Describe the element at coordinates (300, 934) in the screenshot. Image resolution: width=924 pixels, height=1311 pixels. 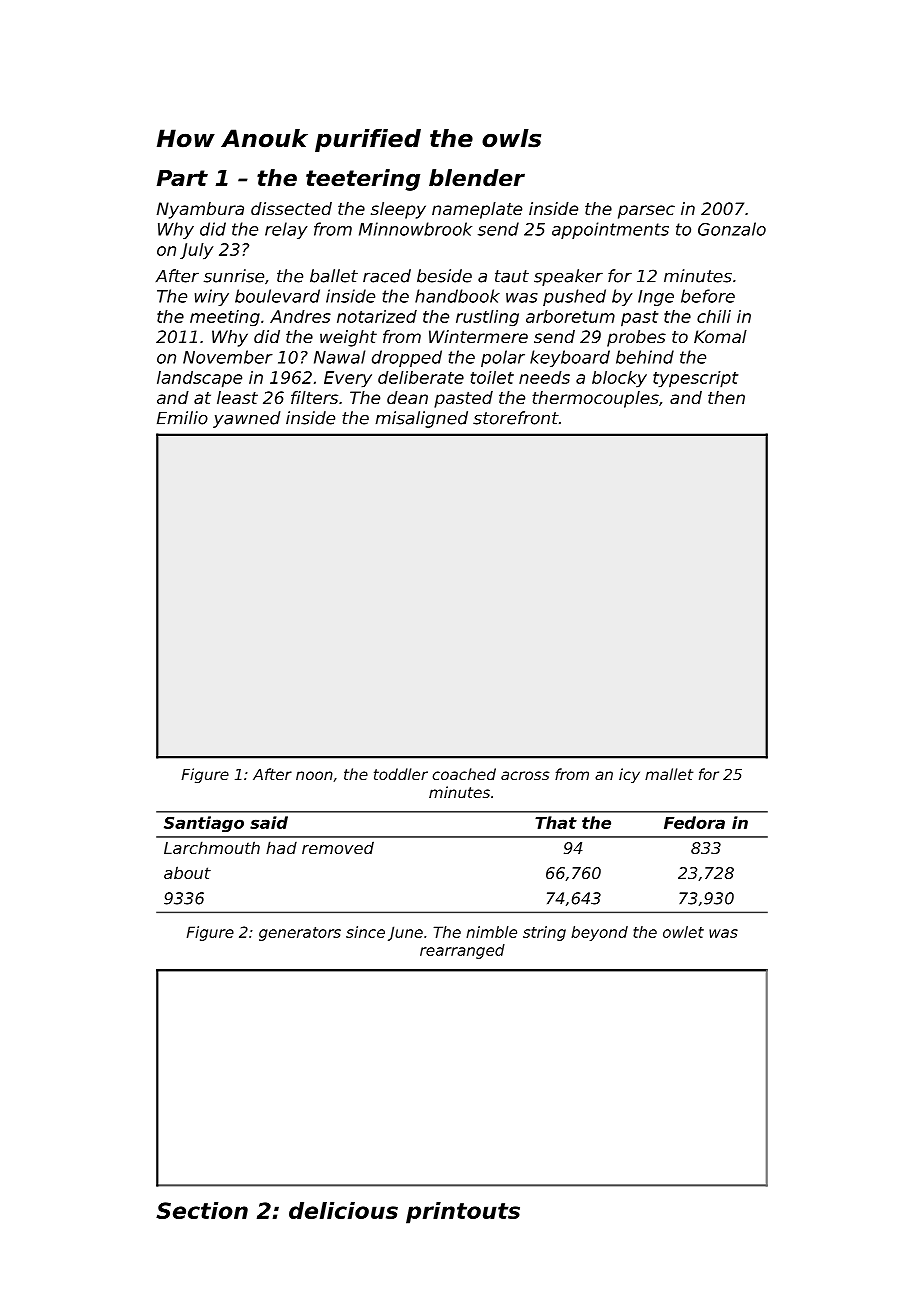
I see `generators` at that location.
